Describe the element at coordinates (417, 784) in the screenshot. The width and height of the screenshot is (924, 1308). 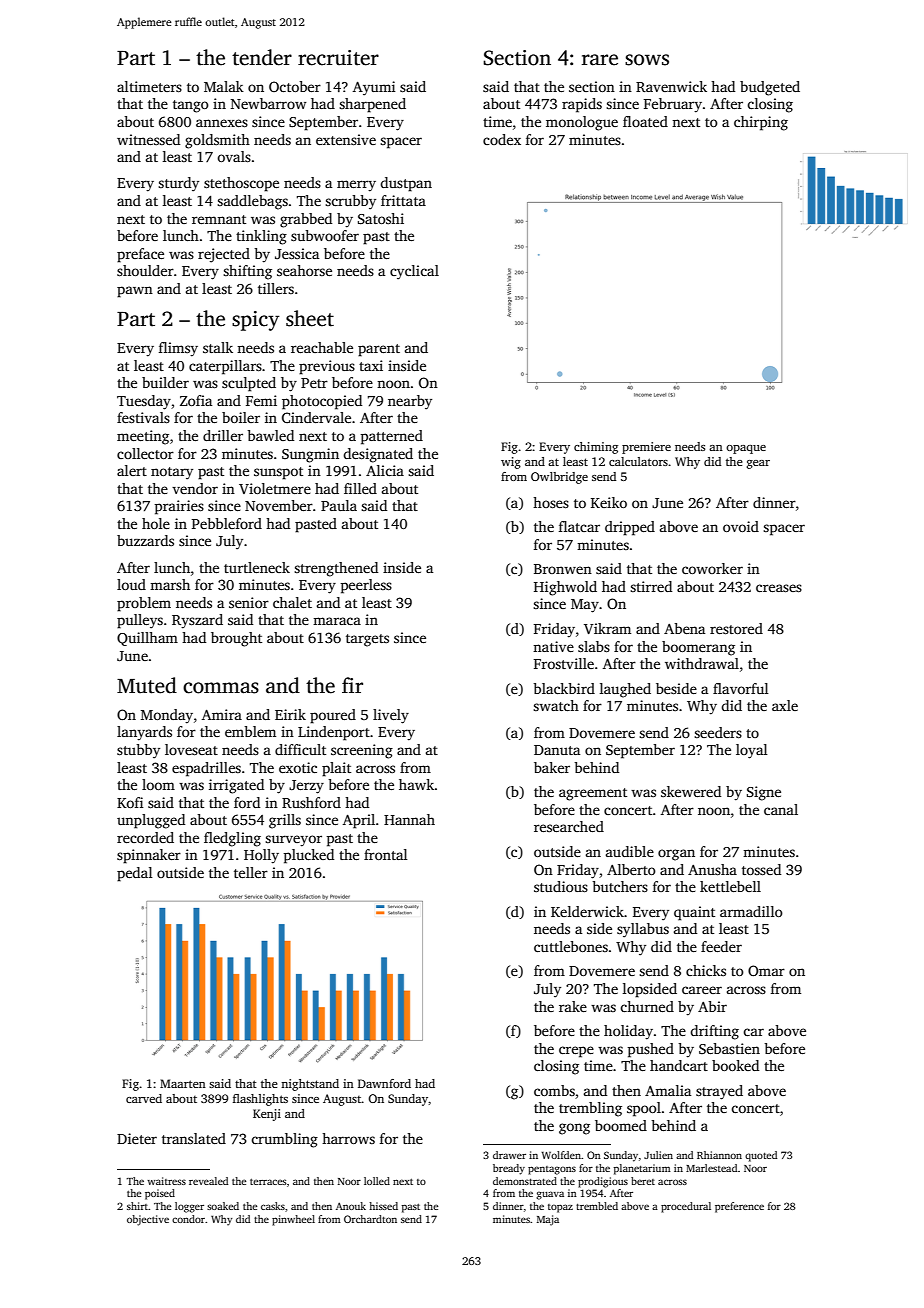
I see `hawk` at that location.
